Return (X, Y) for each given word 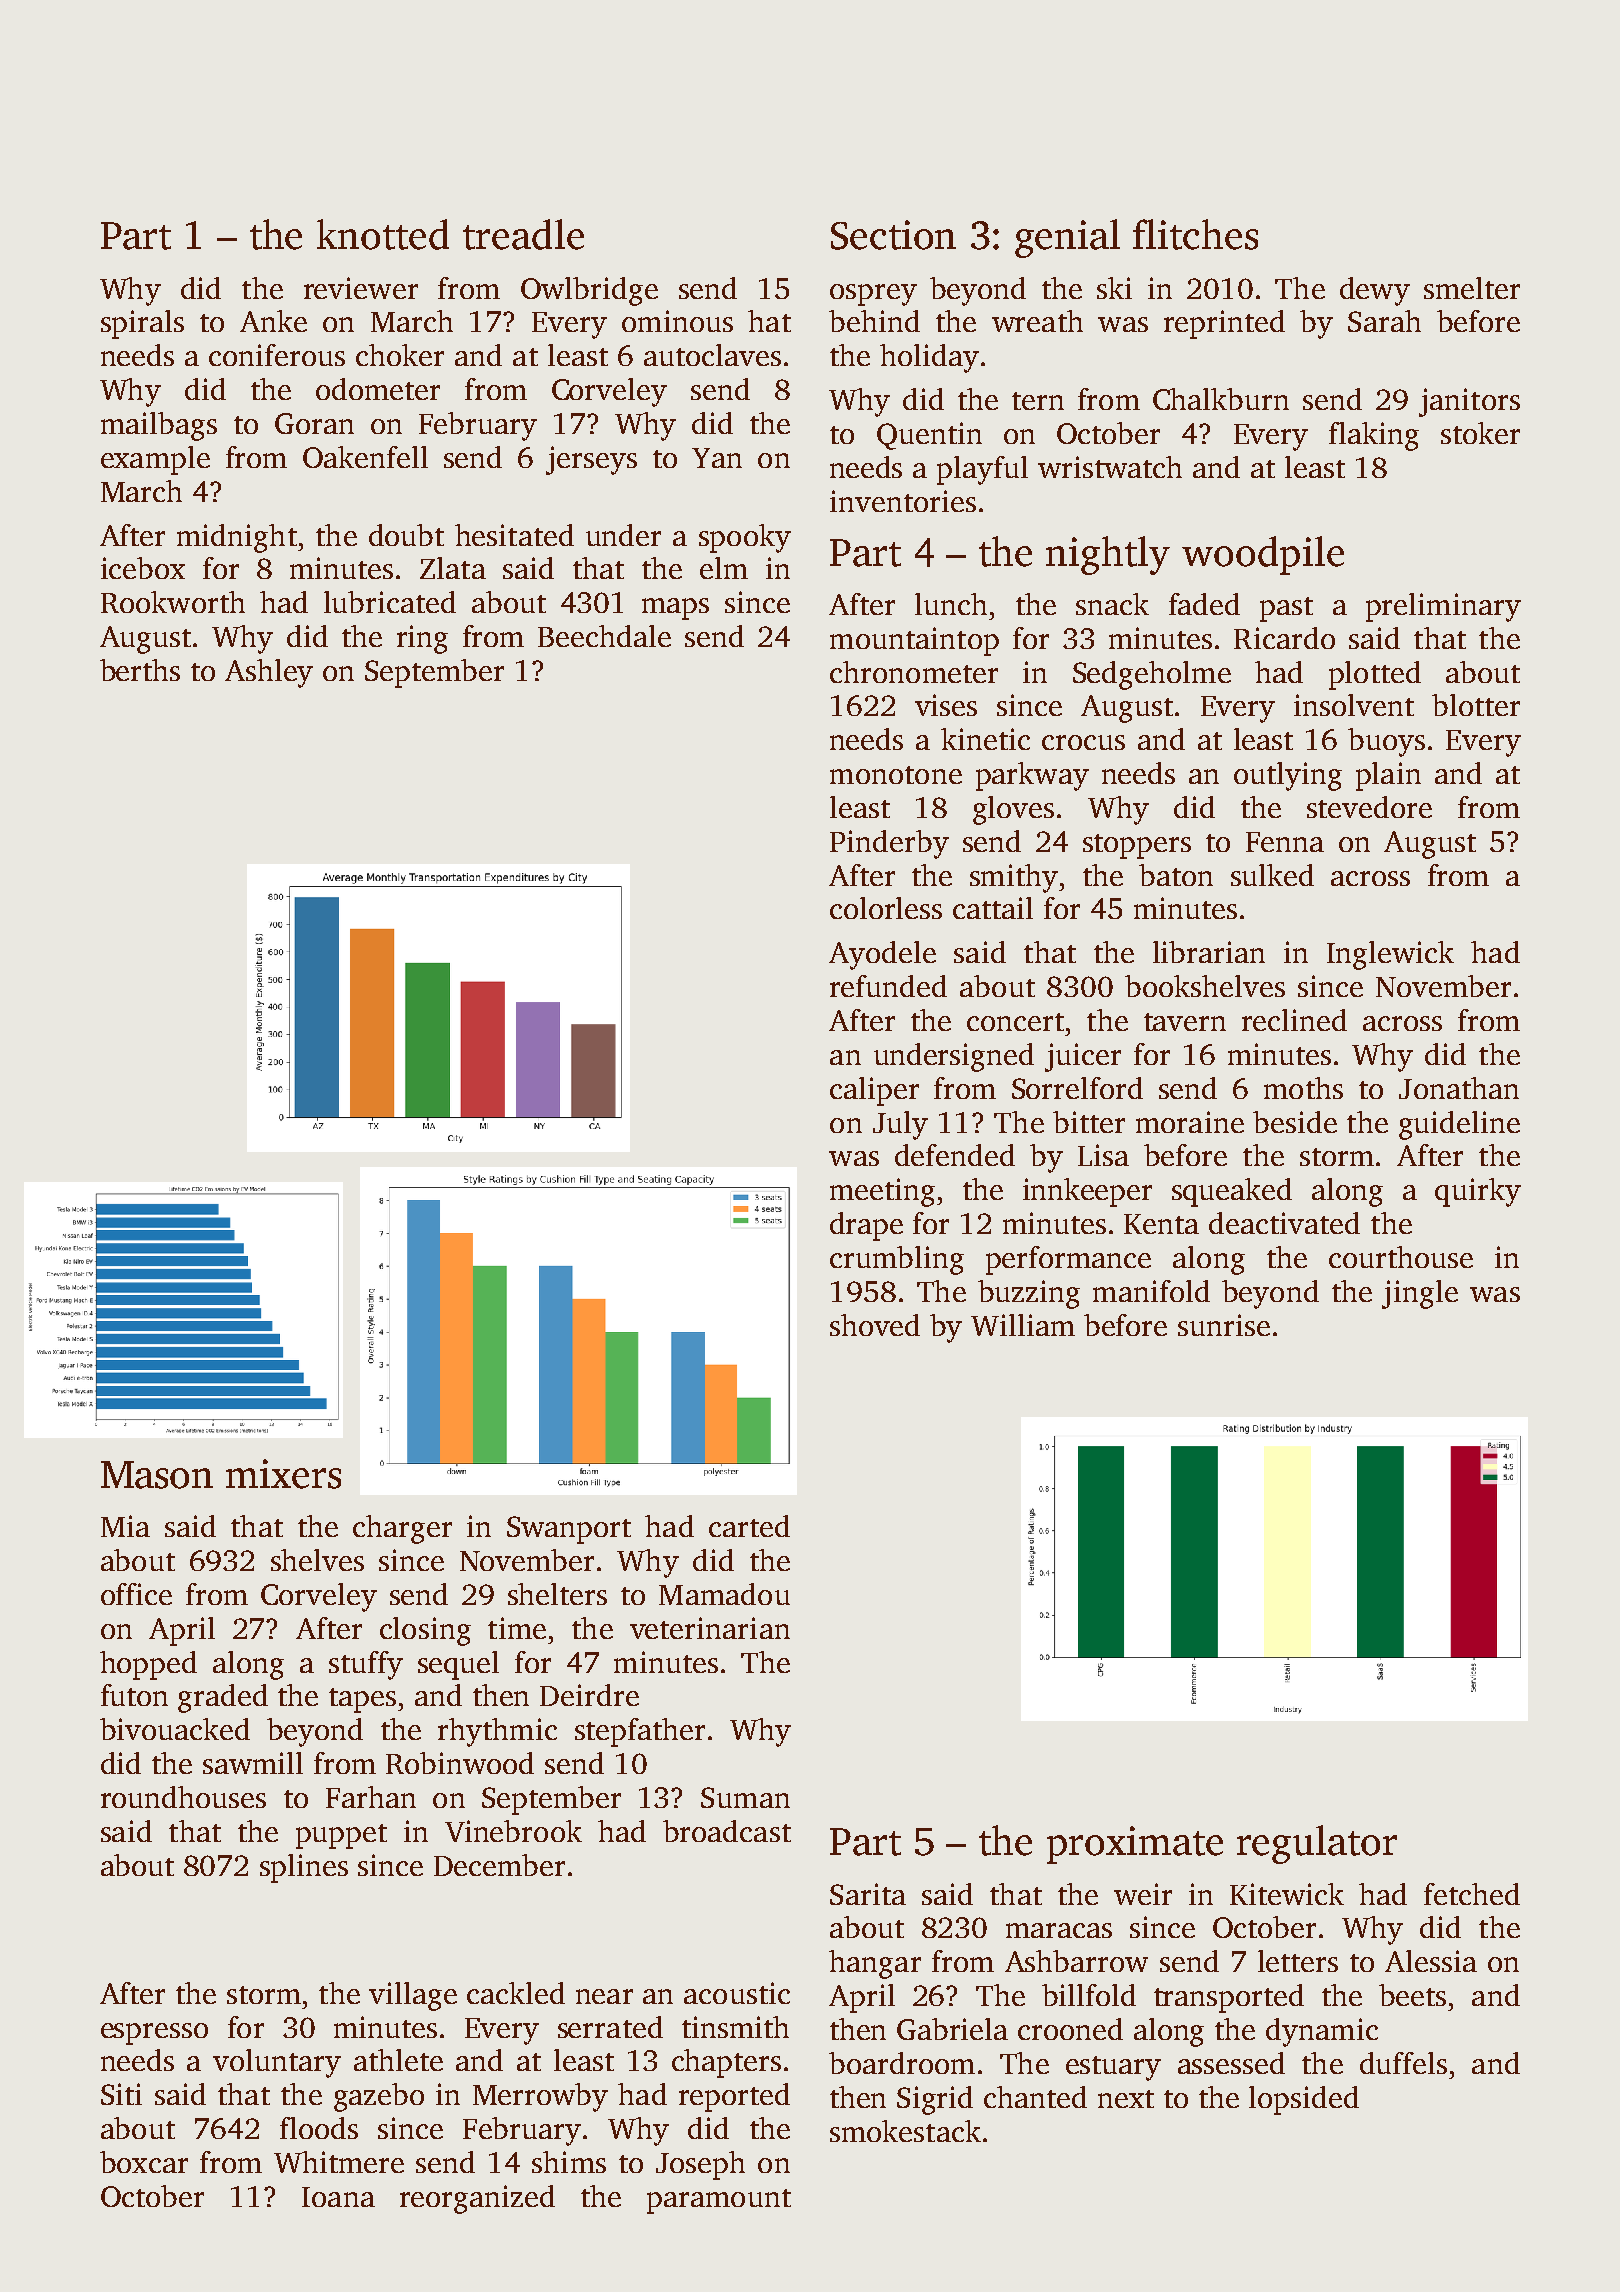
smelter (1472, 288)
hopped (148, 1665)
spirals (142, 324)
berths (140, 670)
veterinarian (710, 1628)
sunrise (1224, 1325)
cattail (993, 908)
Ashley (269, 673)
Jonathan (1459, 1088)
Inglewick (1390, 955)
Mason (157, 1475)
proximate (1135, 1845)
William (1023, 1325)
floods (319, 2128)
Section (893, 235)
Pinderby (889, 844)
